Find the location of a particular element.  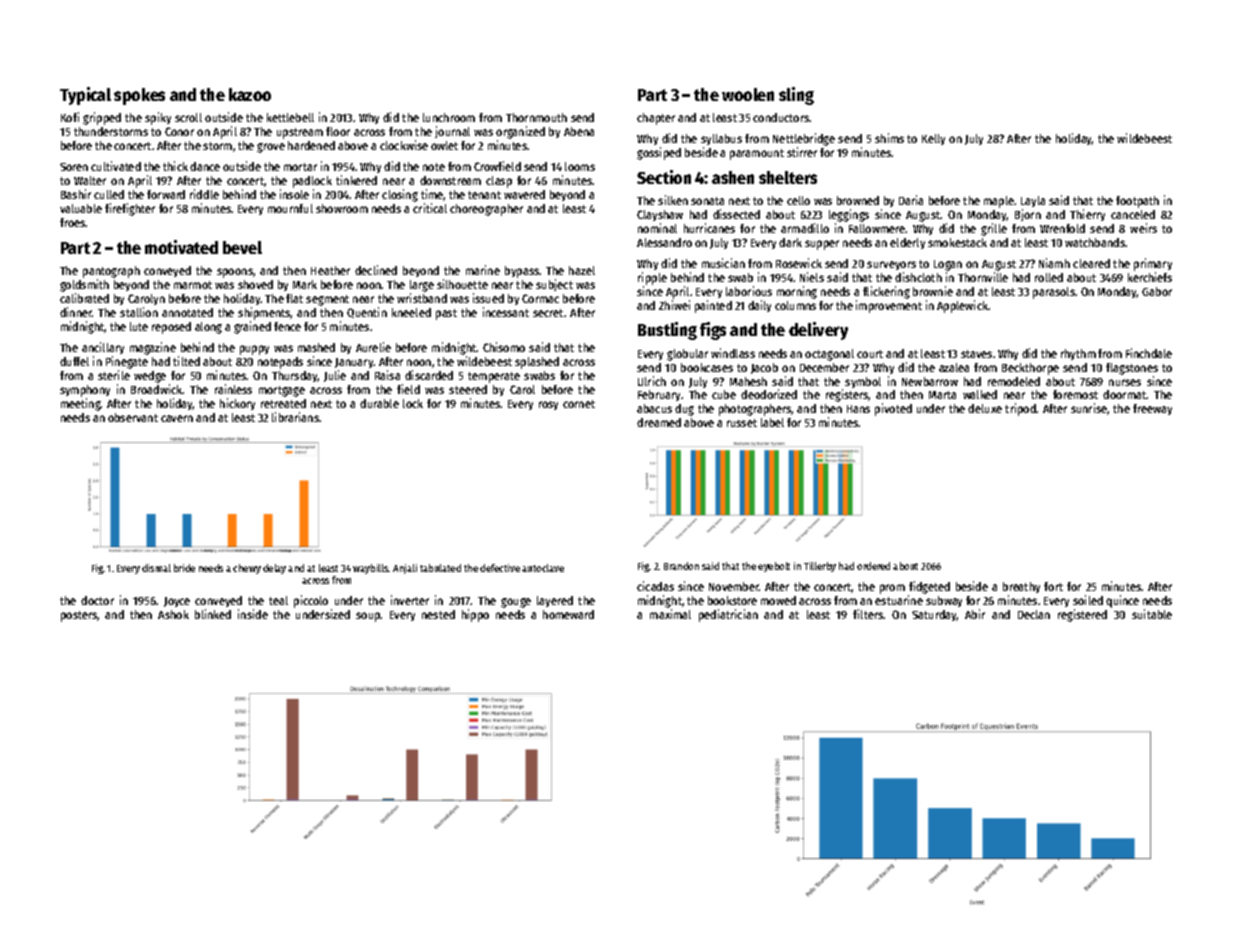

posters is located at coordinates (79, 616).
